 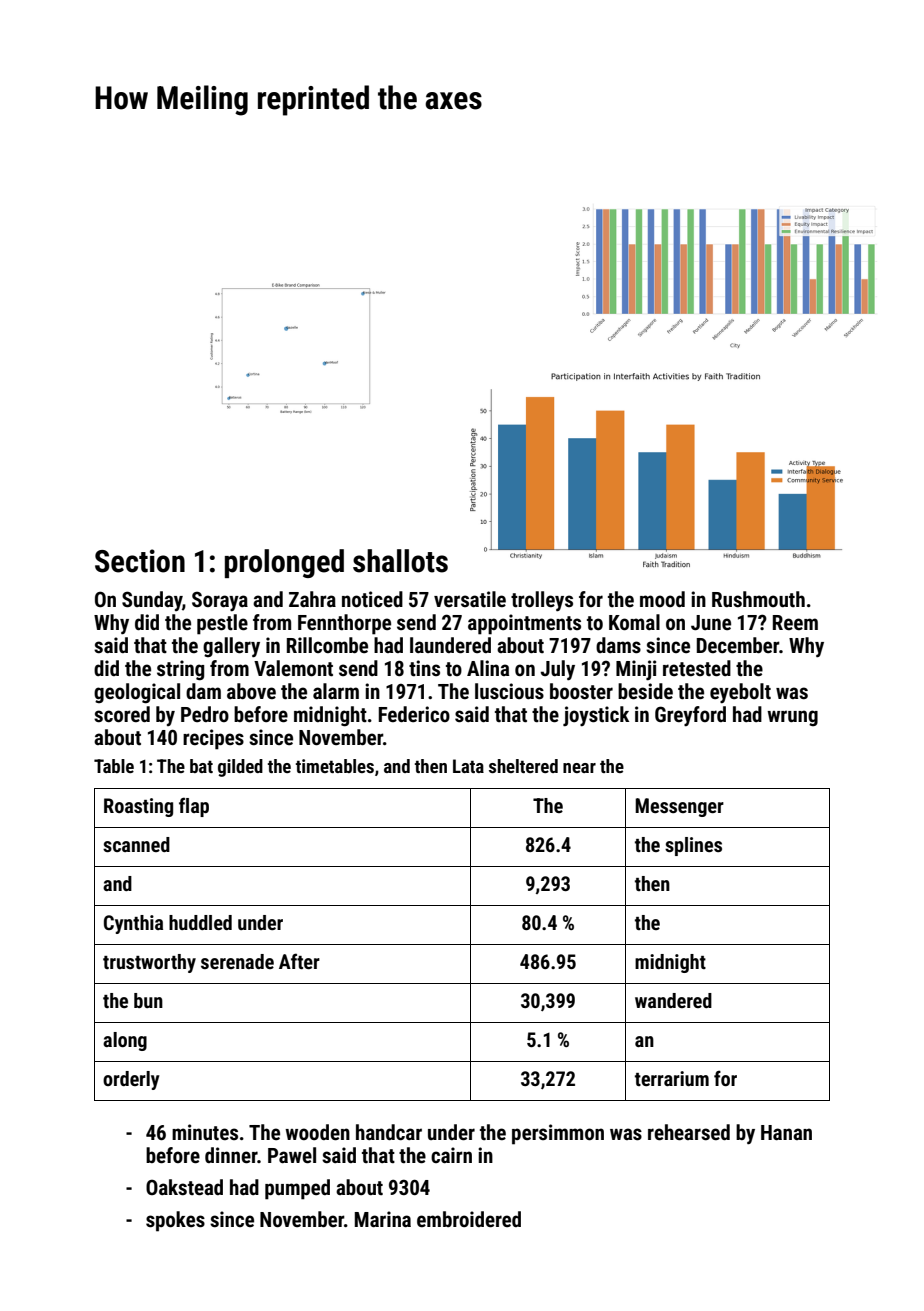 I want to click on splines, so click(x=693, y=846).
